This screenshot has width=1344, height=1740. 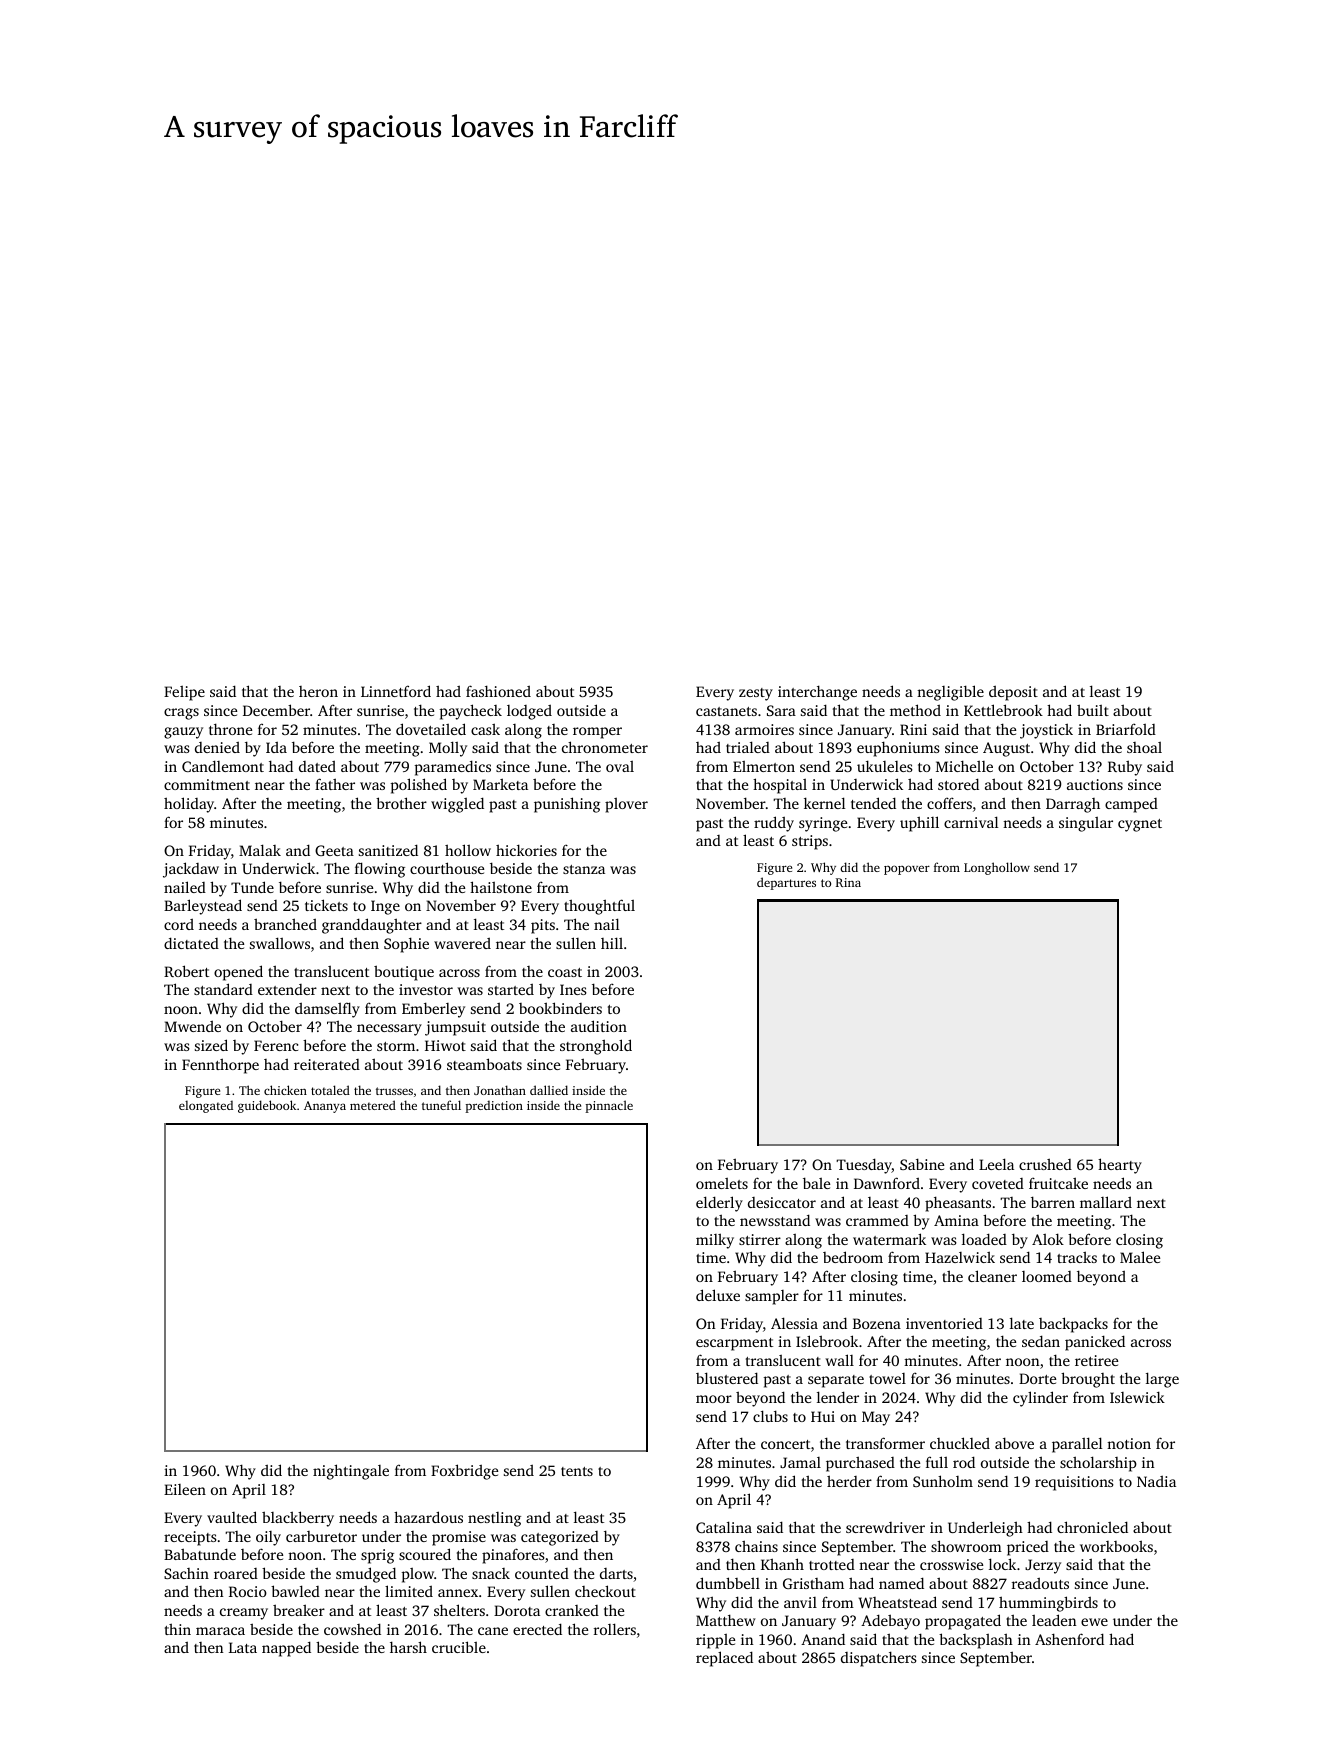 What do you see at coordinates (441, 1105) in the screenshot?
I see `tuneful` at bounding box center [441, 1105].
